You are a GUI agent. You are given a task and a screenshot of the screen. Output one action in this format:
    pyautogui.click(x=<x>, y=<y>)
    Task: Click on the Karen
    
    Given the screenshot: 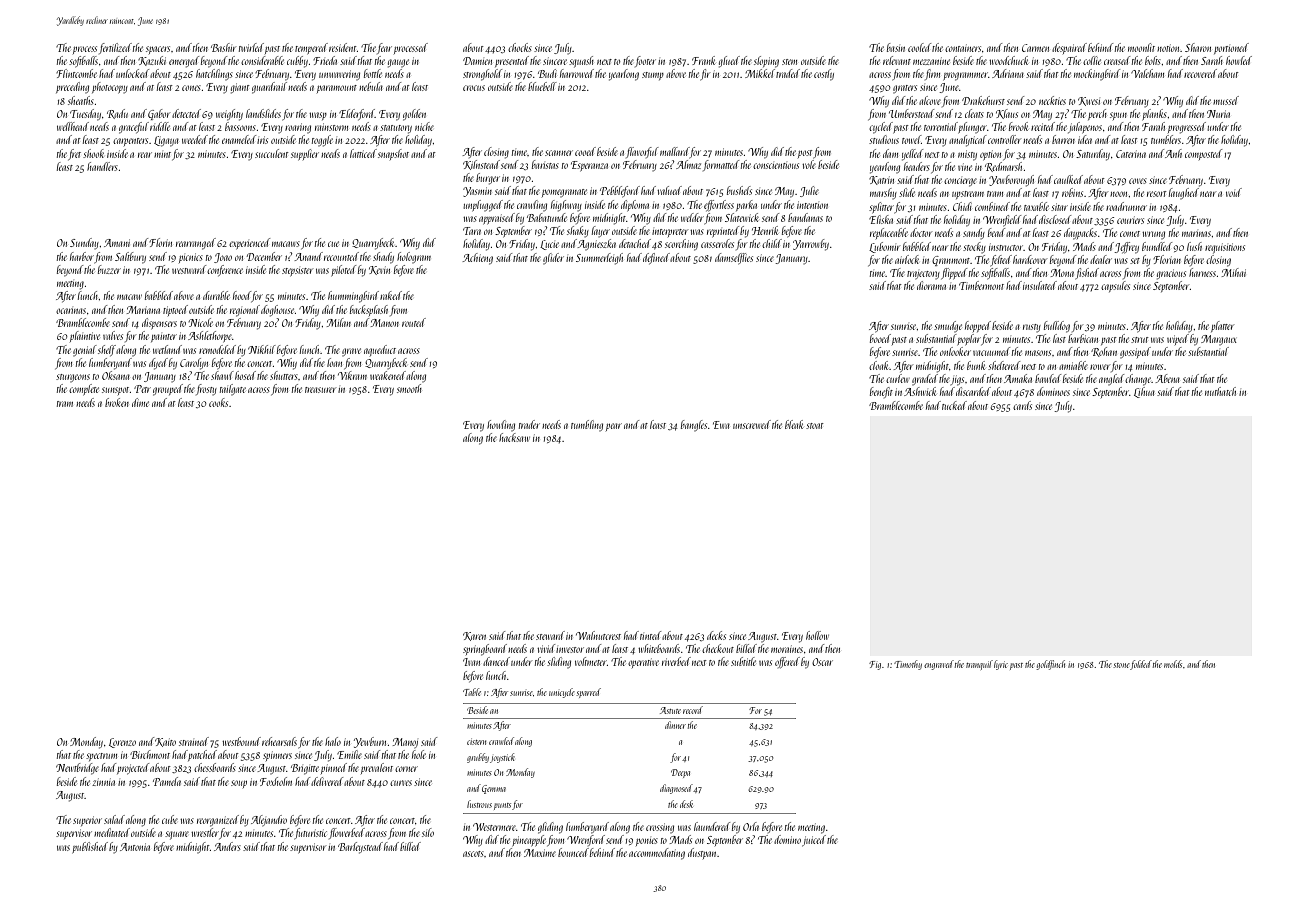 What is the action you would take?
    pyautogui.click(x=474, y=636)
